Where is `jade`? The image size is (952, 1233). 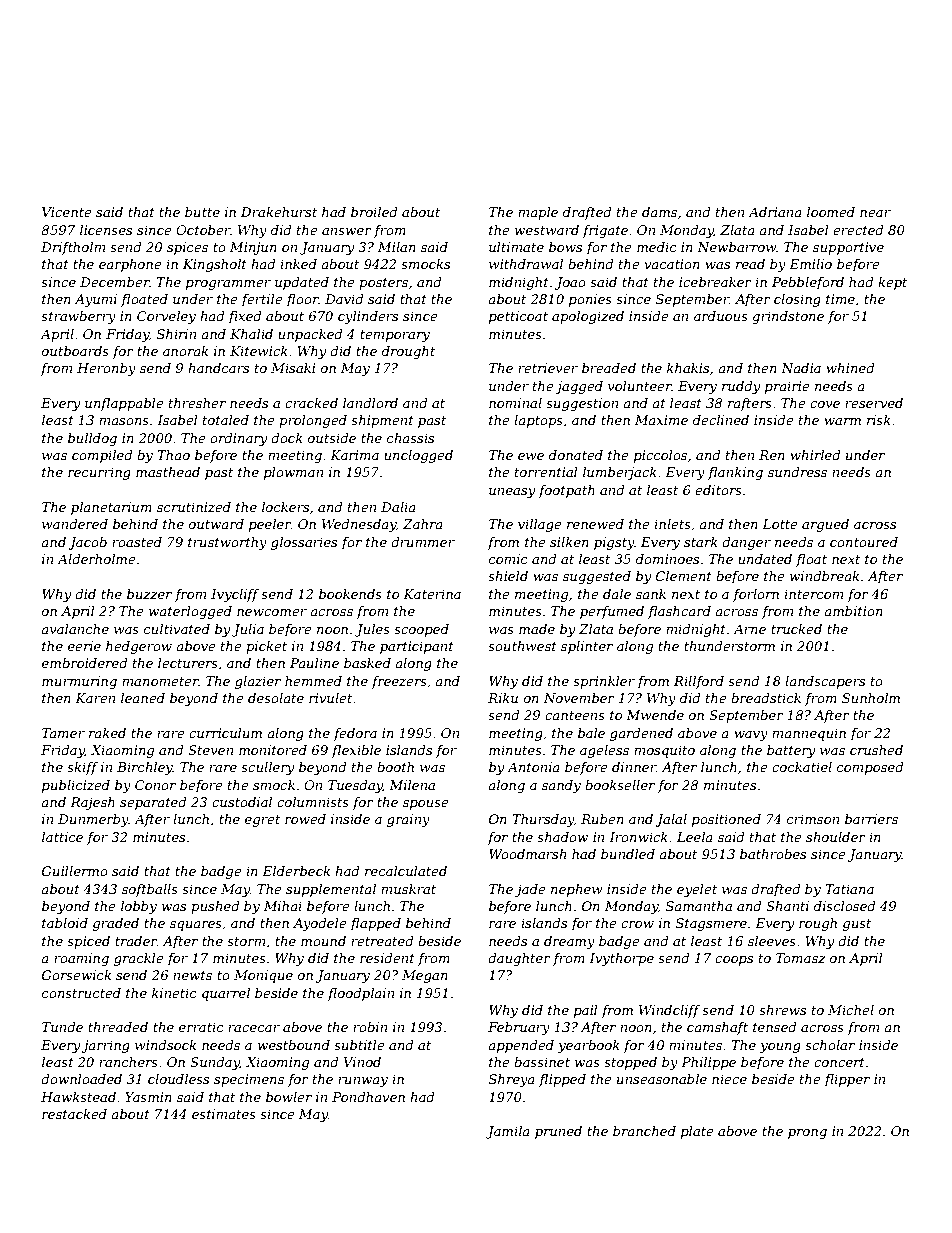
jade is located at coordinates (530, 890).
